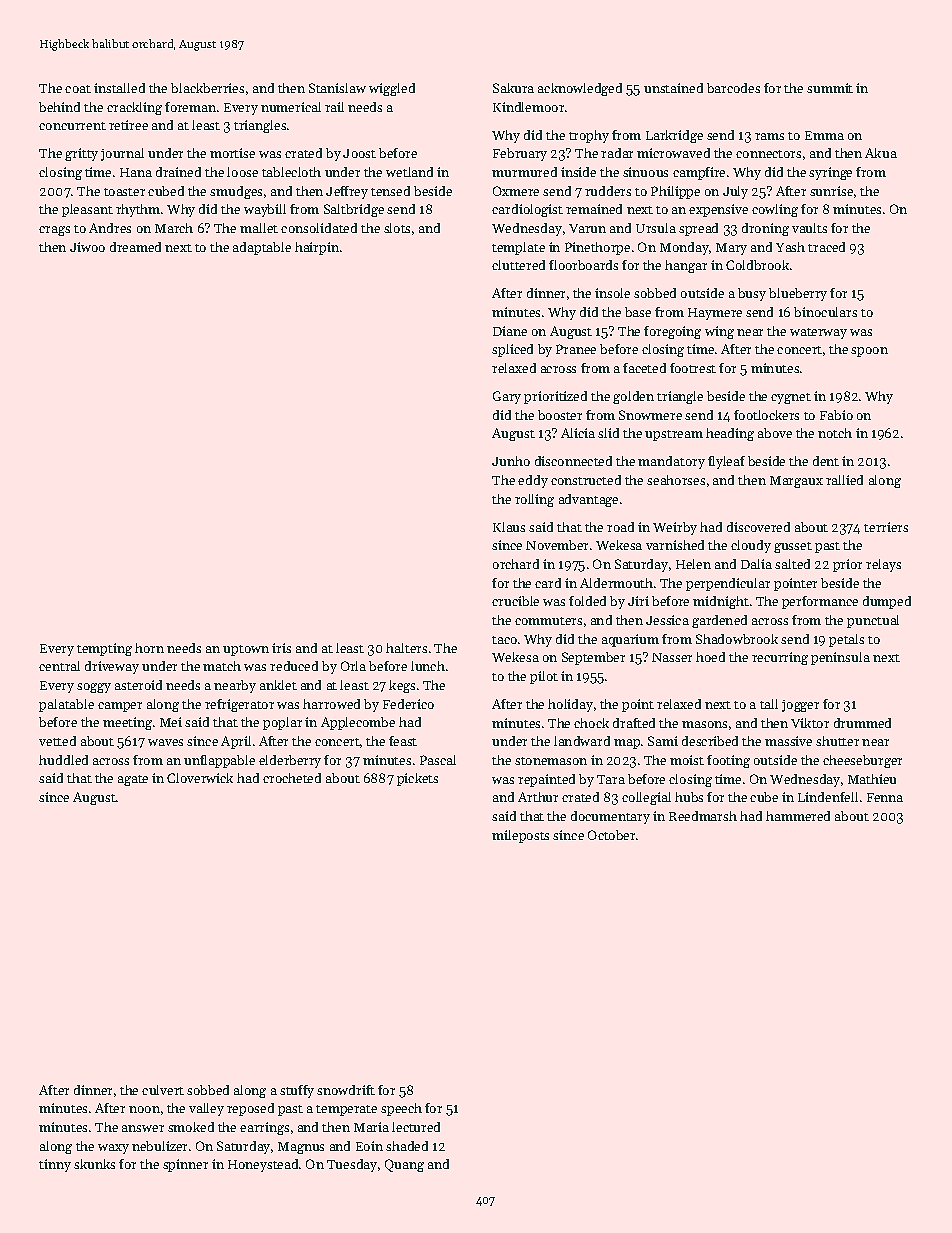 Image resolution: width=952 pixels, height=1233 pixels. I want to click on Quang, so click(404, 1165).
